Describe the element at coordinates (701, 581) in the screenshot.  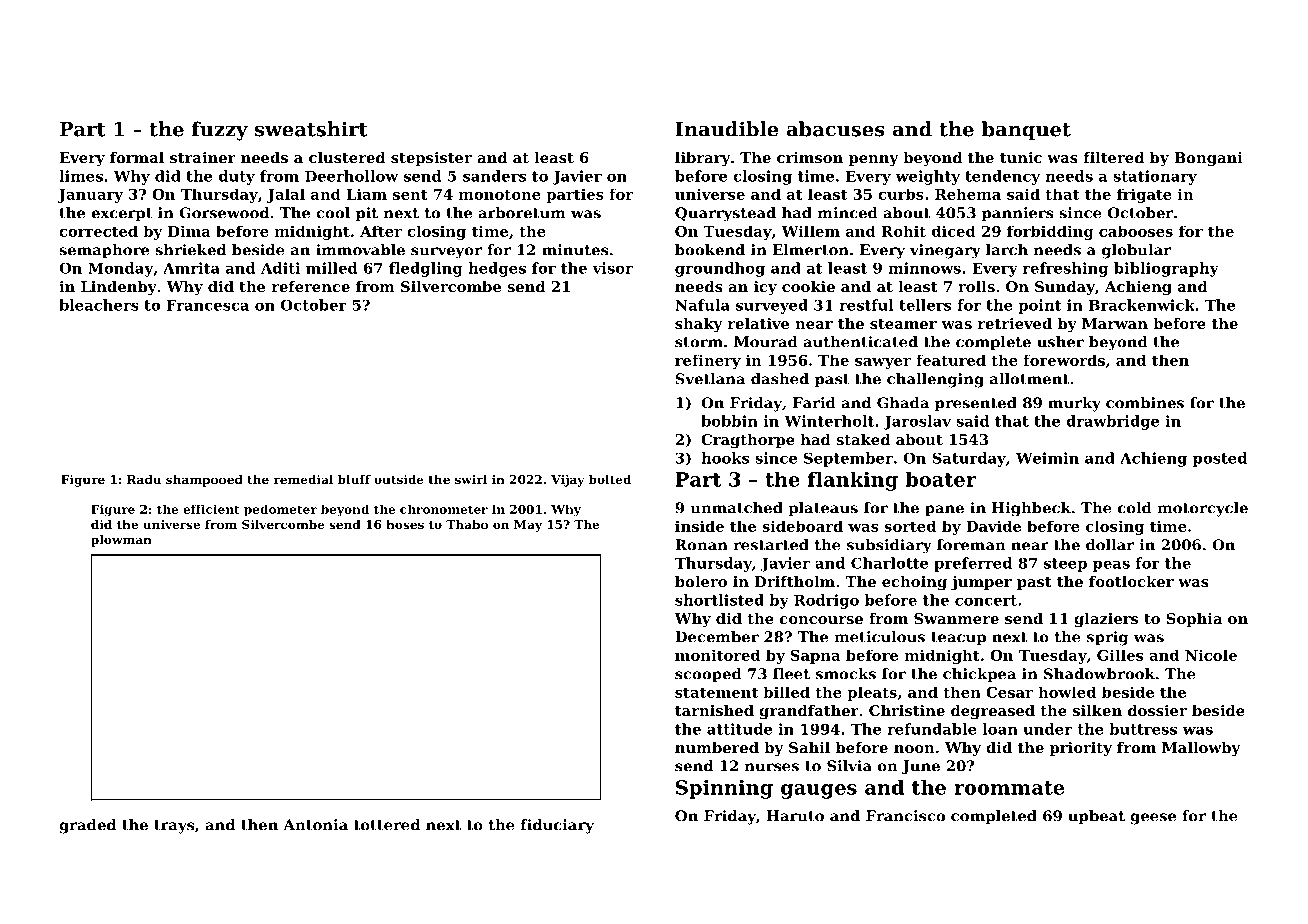
I see `bolero` at that location.
